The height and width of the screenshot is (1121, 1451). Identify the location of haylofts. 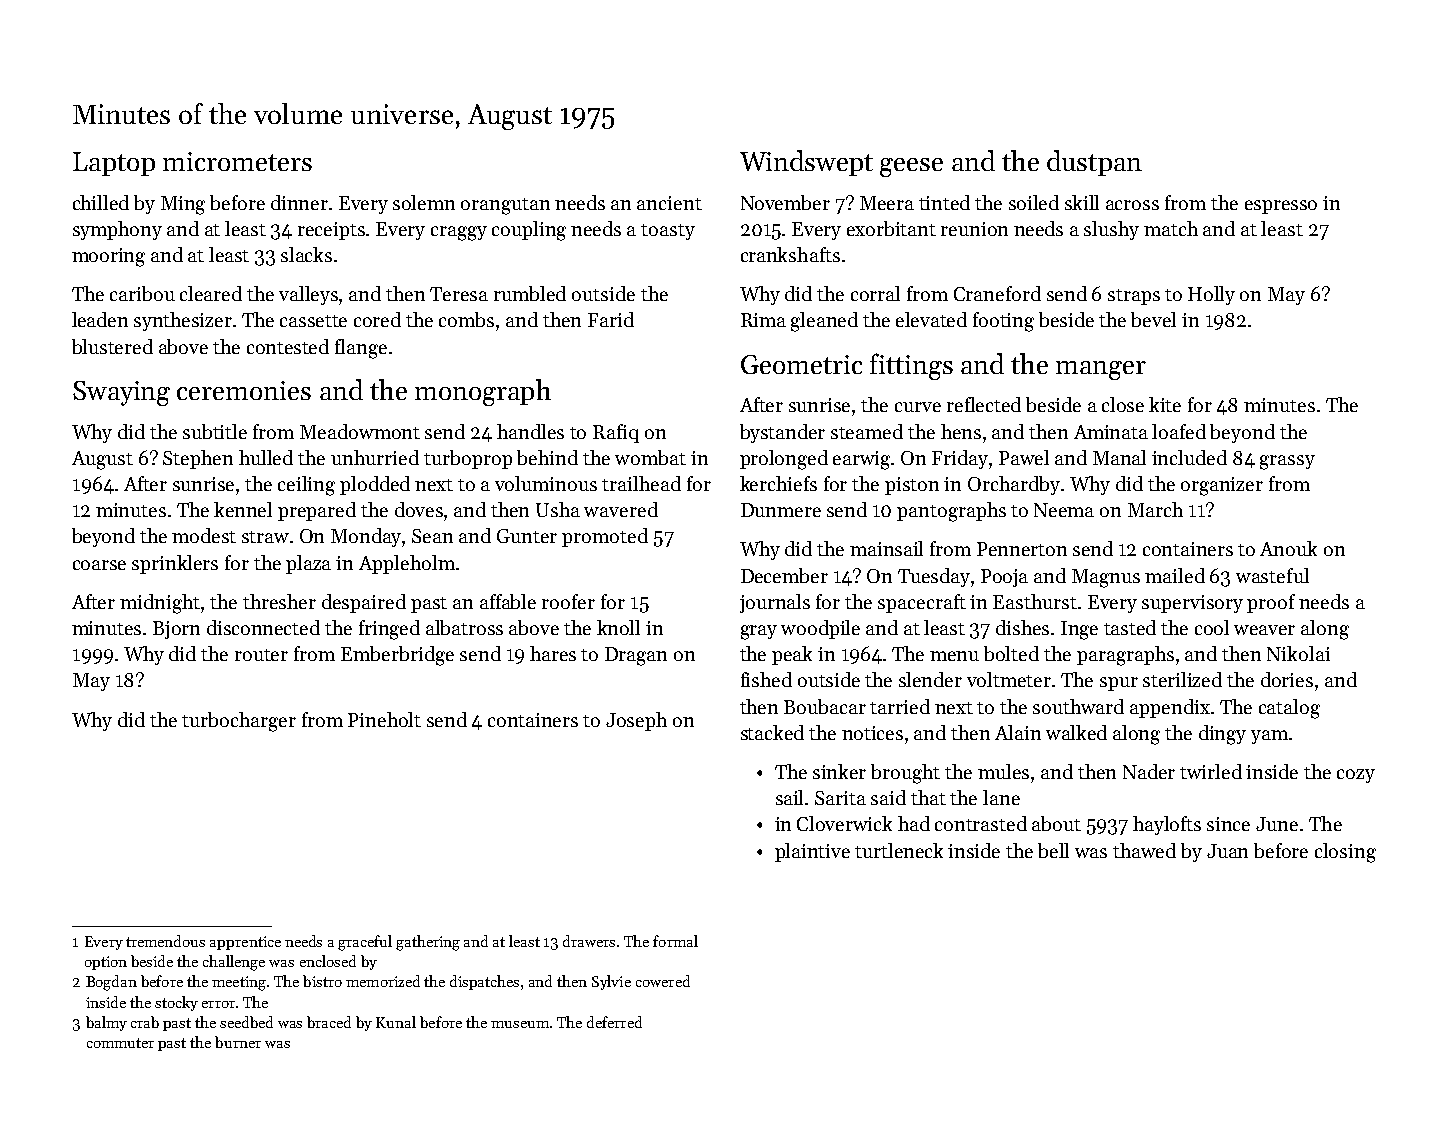
(1167, 825).
